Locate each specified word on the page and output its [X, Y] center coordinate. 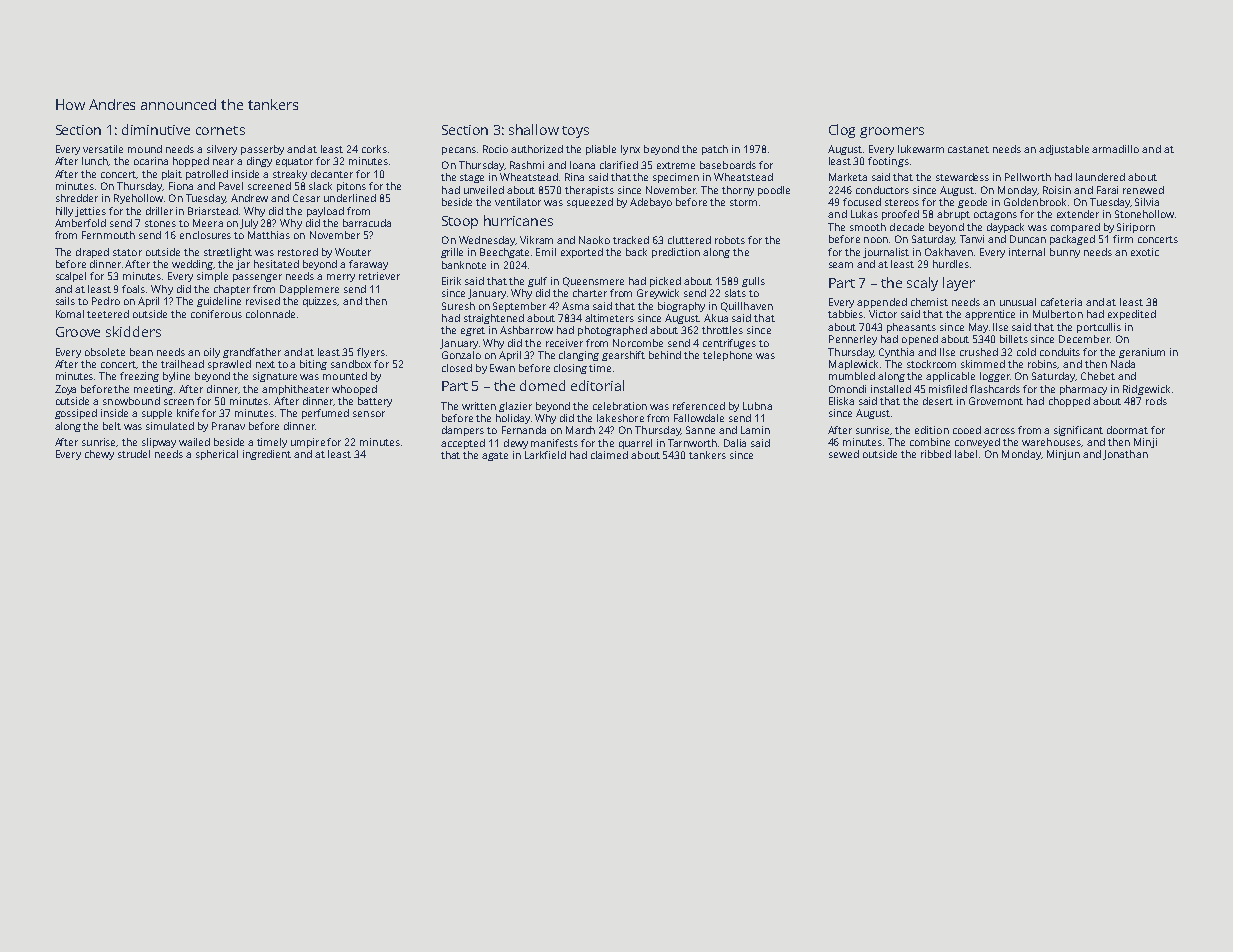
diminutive [156, 129]
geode [972, 203]
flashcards [995, 389]
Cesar [306, 198]
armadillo [1115, 149]
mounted [345, 376]
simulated [170, 426]
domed [542, 385]
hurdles [951, 264]
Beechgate [504, 253]
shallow [534, 129]
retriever [379, 276]
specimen [676, 178]
